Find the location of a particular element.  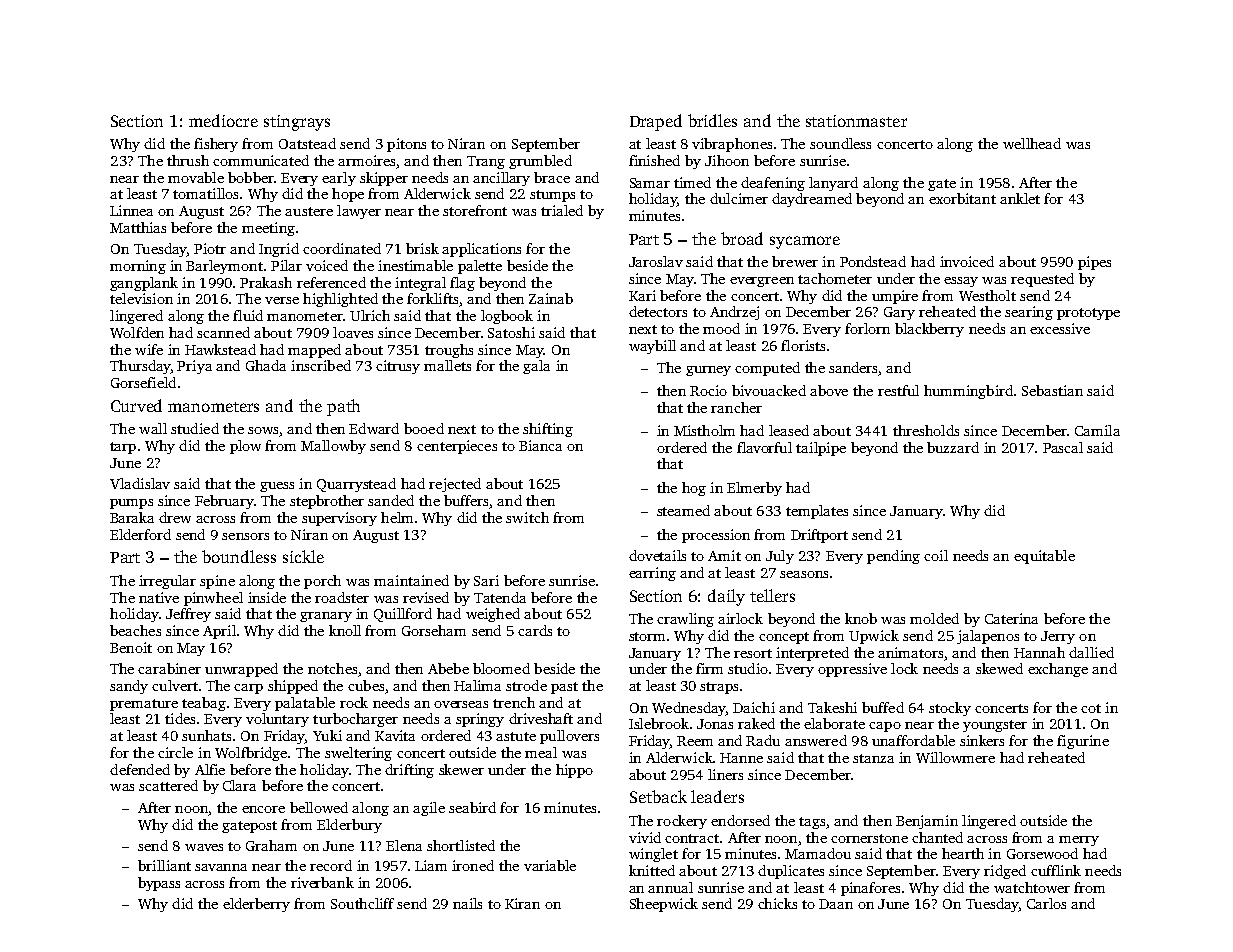

Daichi is located at coordinates (754, 707).
